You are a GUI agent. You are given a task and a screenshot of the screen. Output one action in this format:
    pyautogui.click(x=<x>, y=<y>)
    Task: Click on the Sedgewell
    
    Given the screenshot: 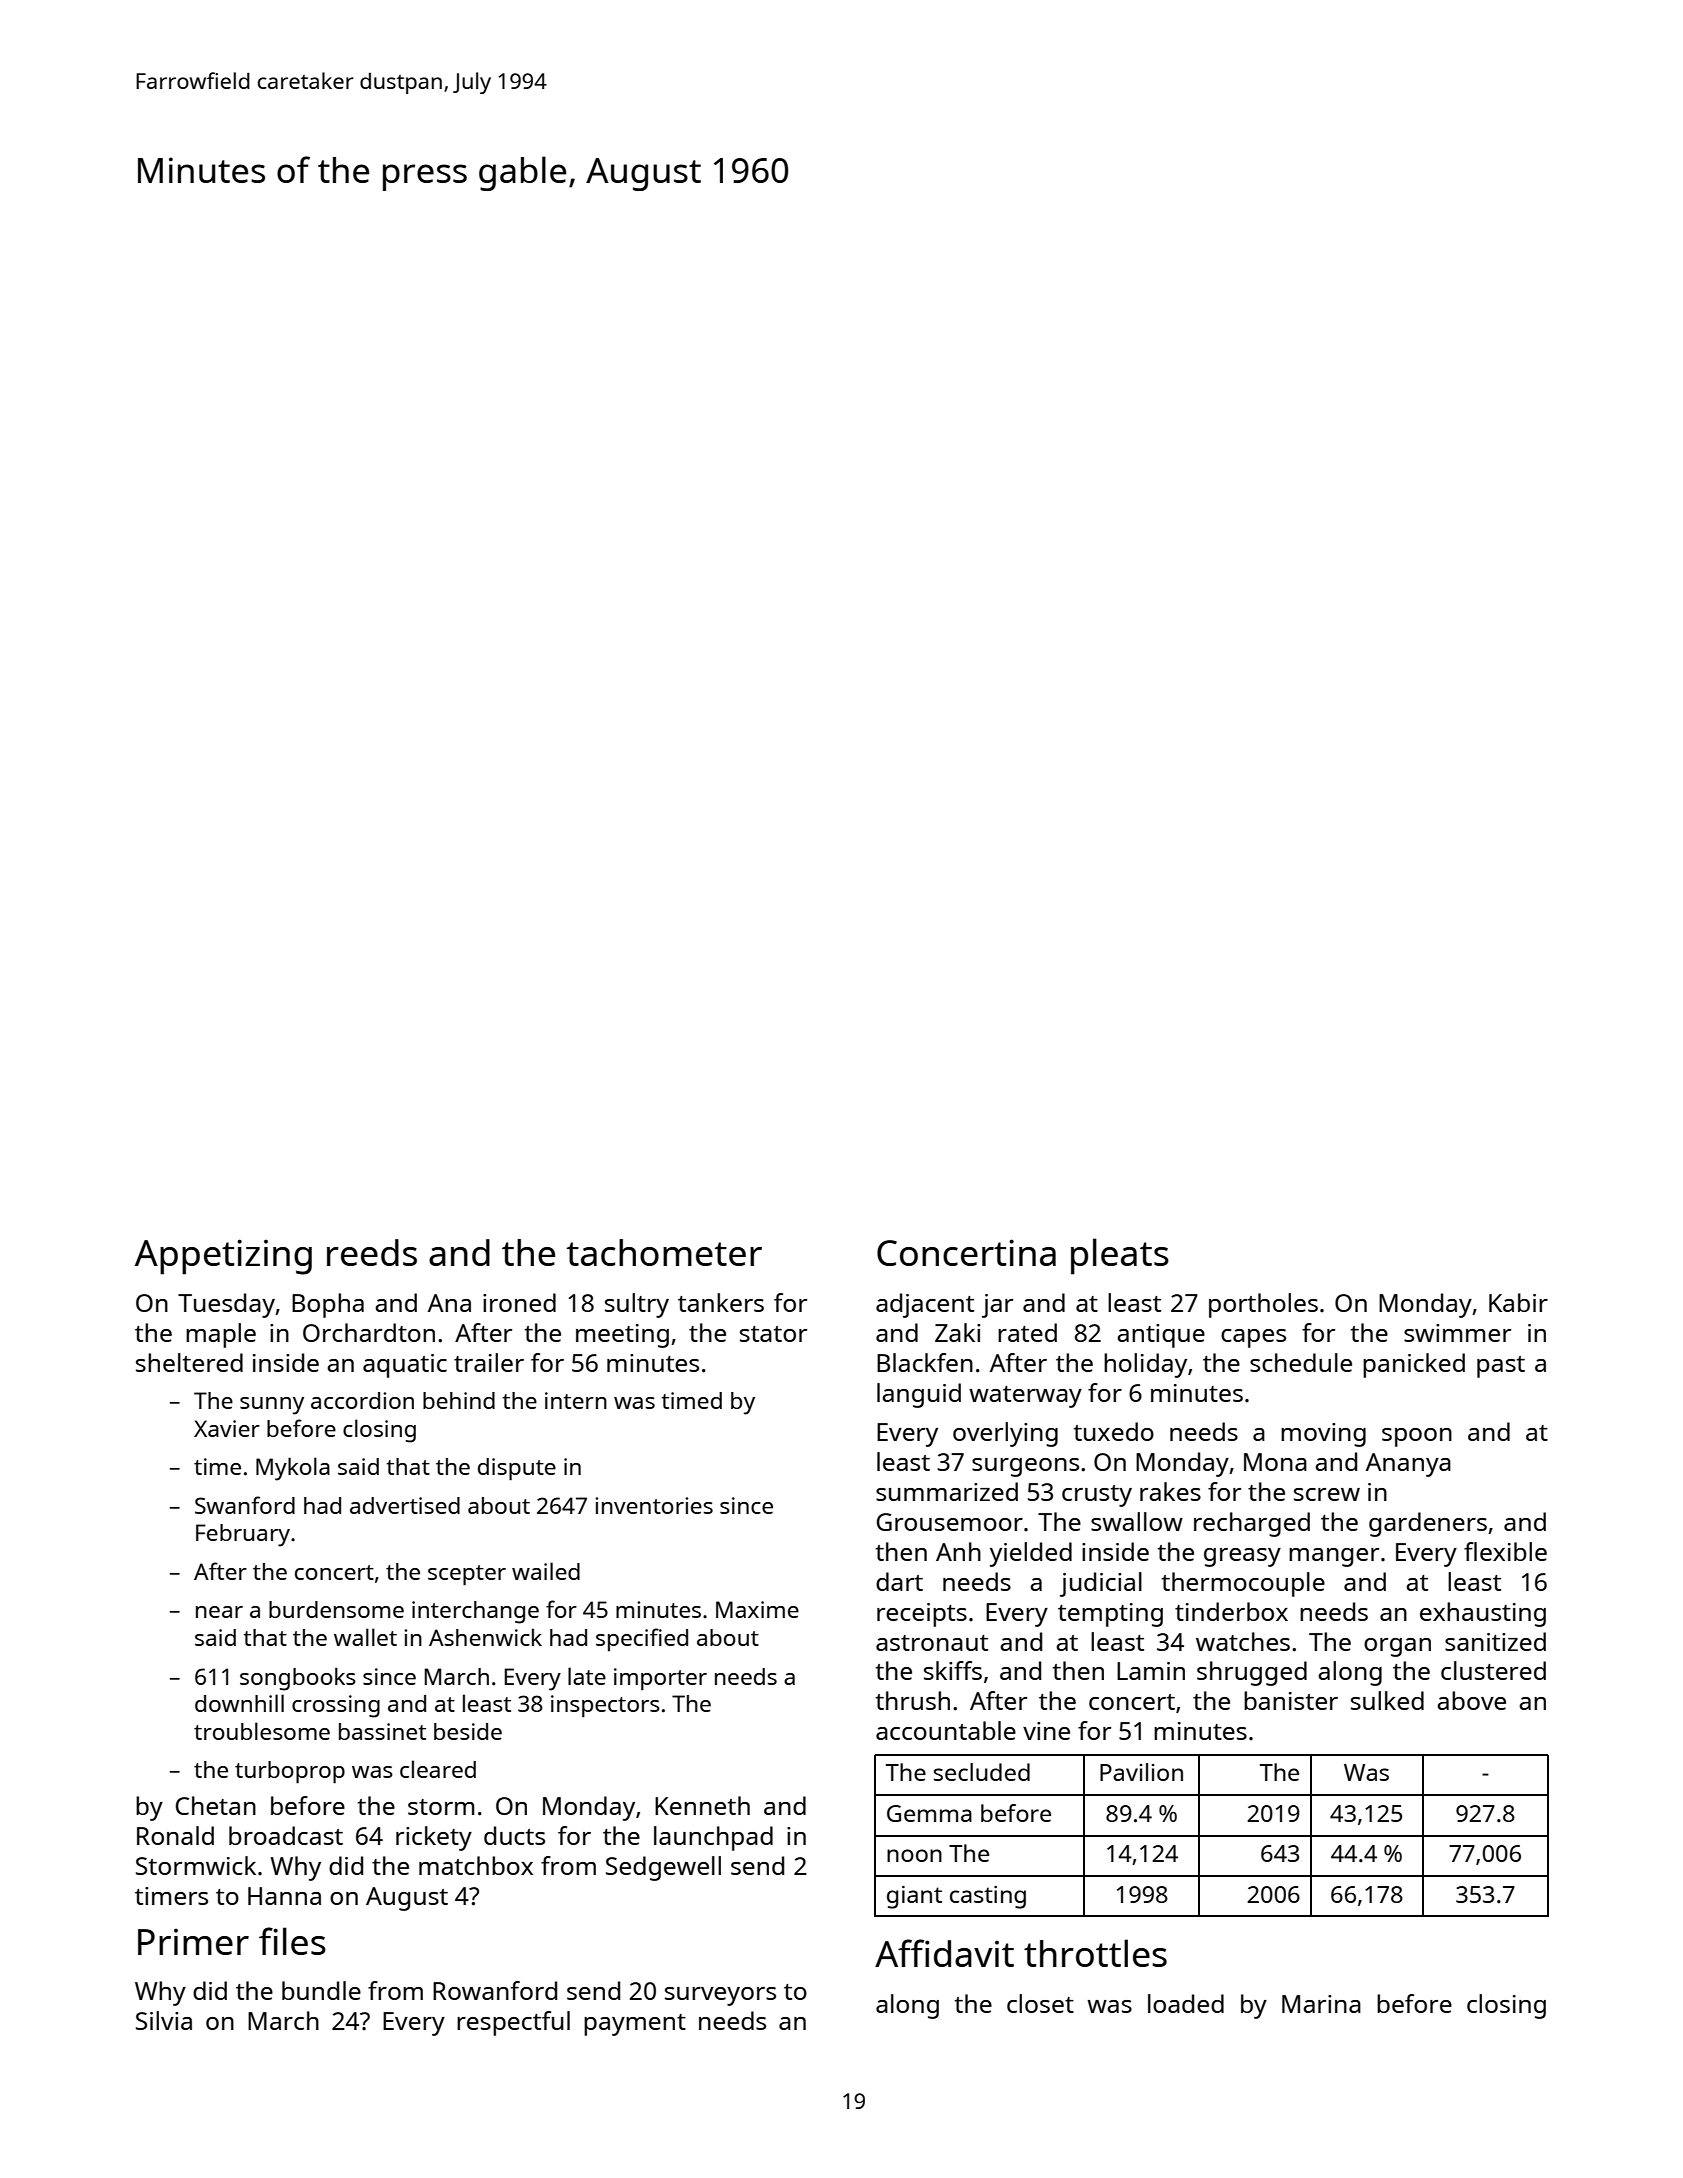 What is the action you would take?
    pyautogui.click(x=663, y=1868)
